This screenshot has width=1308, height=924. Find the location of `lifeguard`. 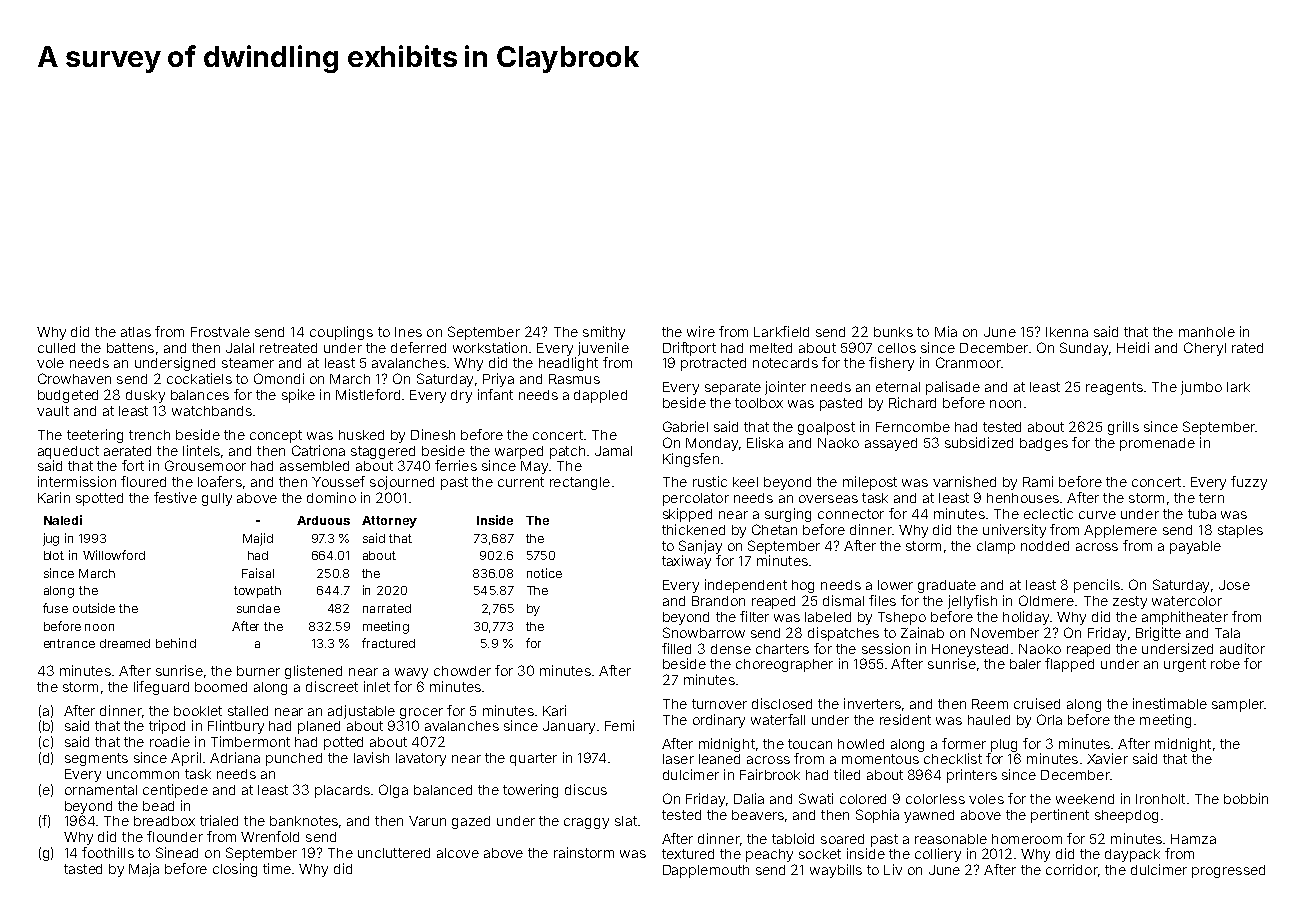

lifeguard is located at coordinates (161, 688).
